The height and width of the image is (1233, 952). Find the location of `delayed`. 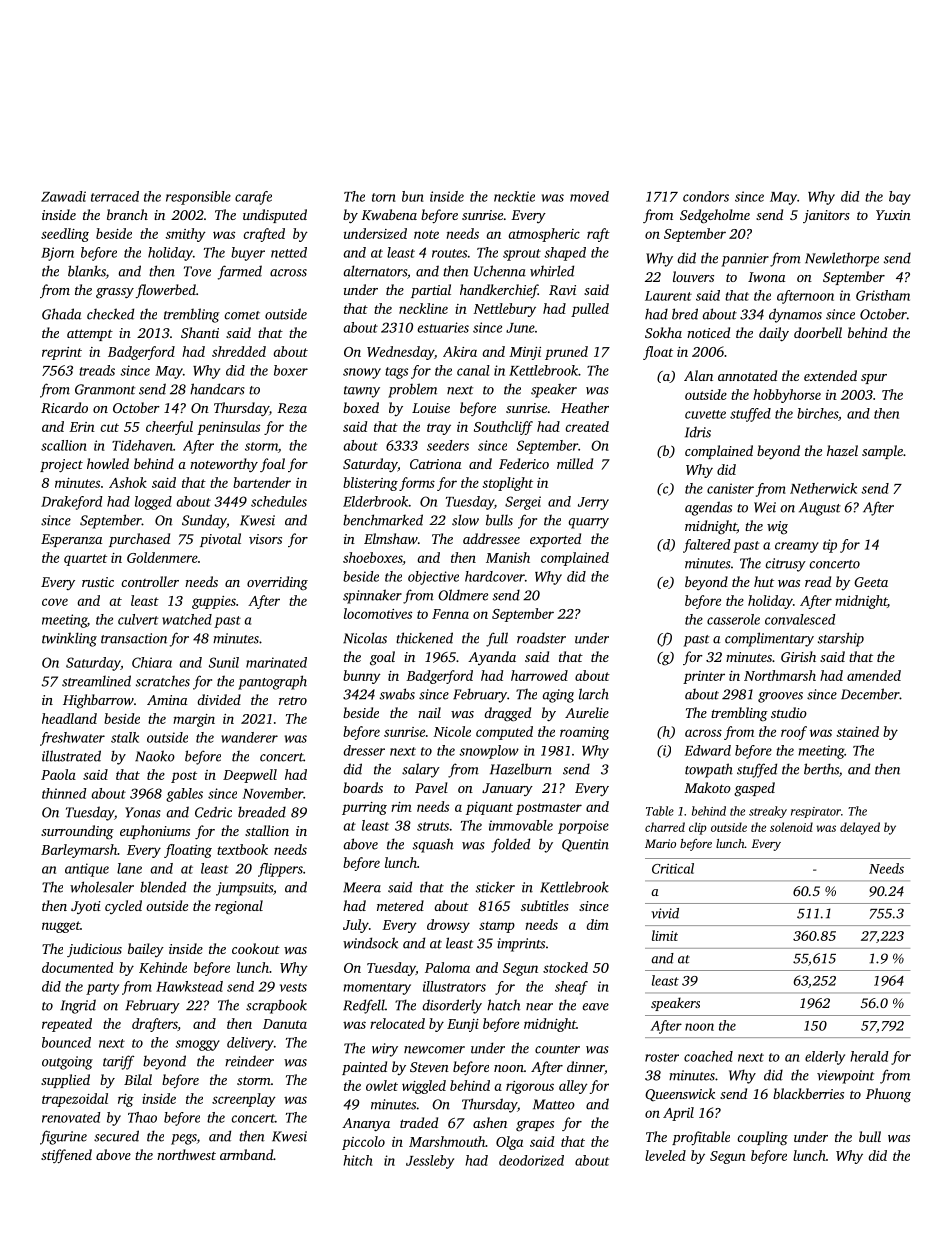

delayed is located at coordinates (860, 828).
